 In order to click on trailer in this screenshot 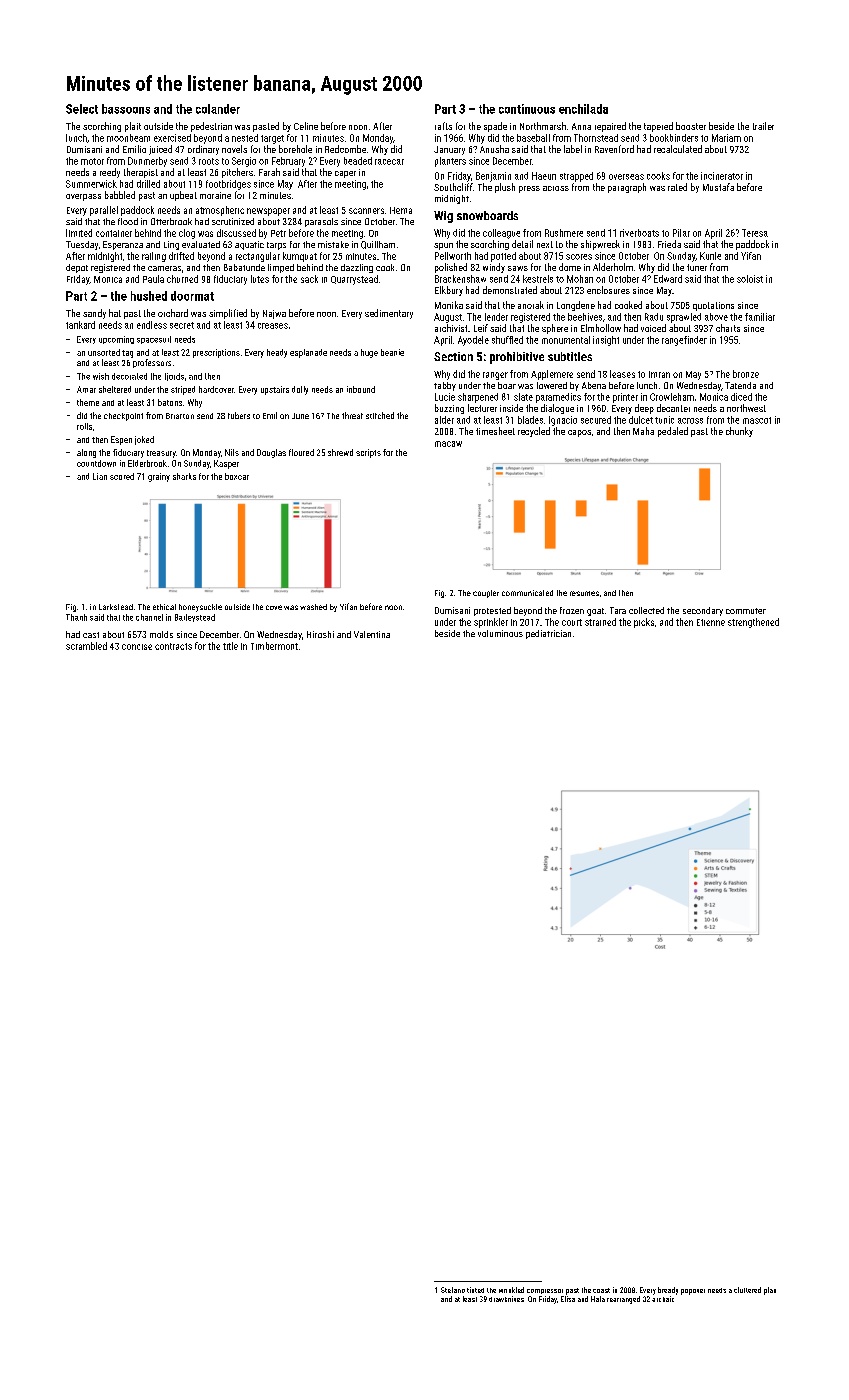, I will do `click(763, 126)`.
